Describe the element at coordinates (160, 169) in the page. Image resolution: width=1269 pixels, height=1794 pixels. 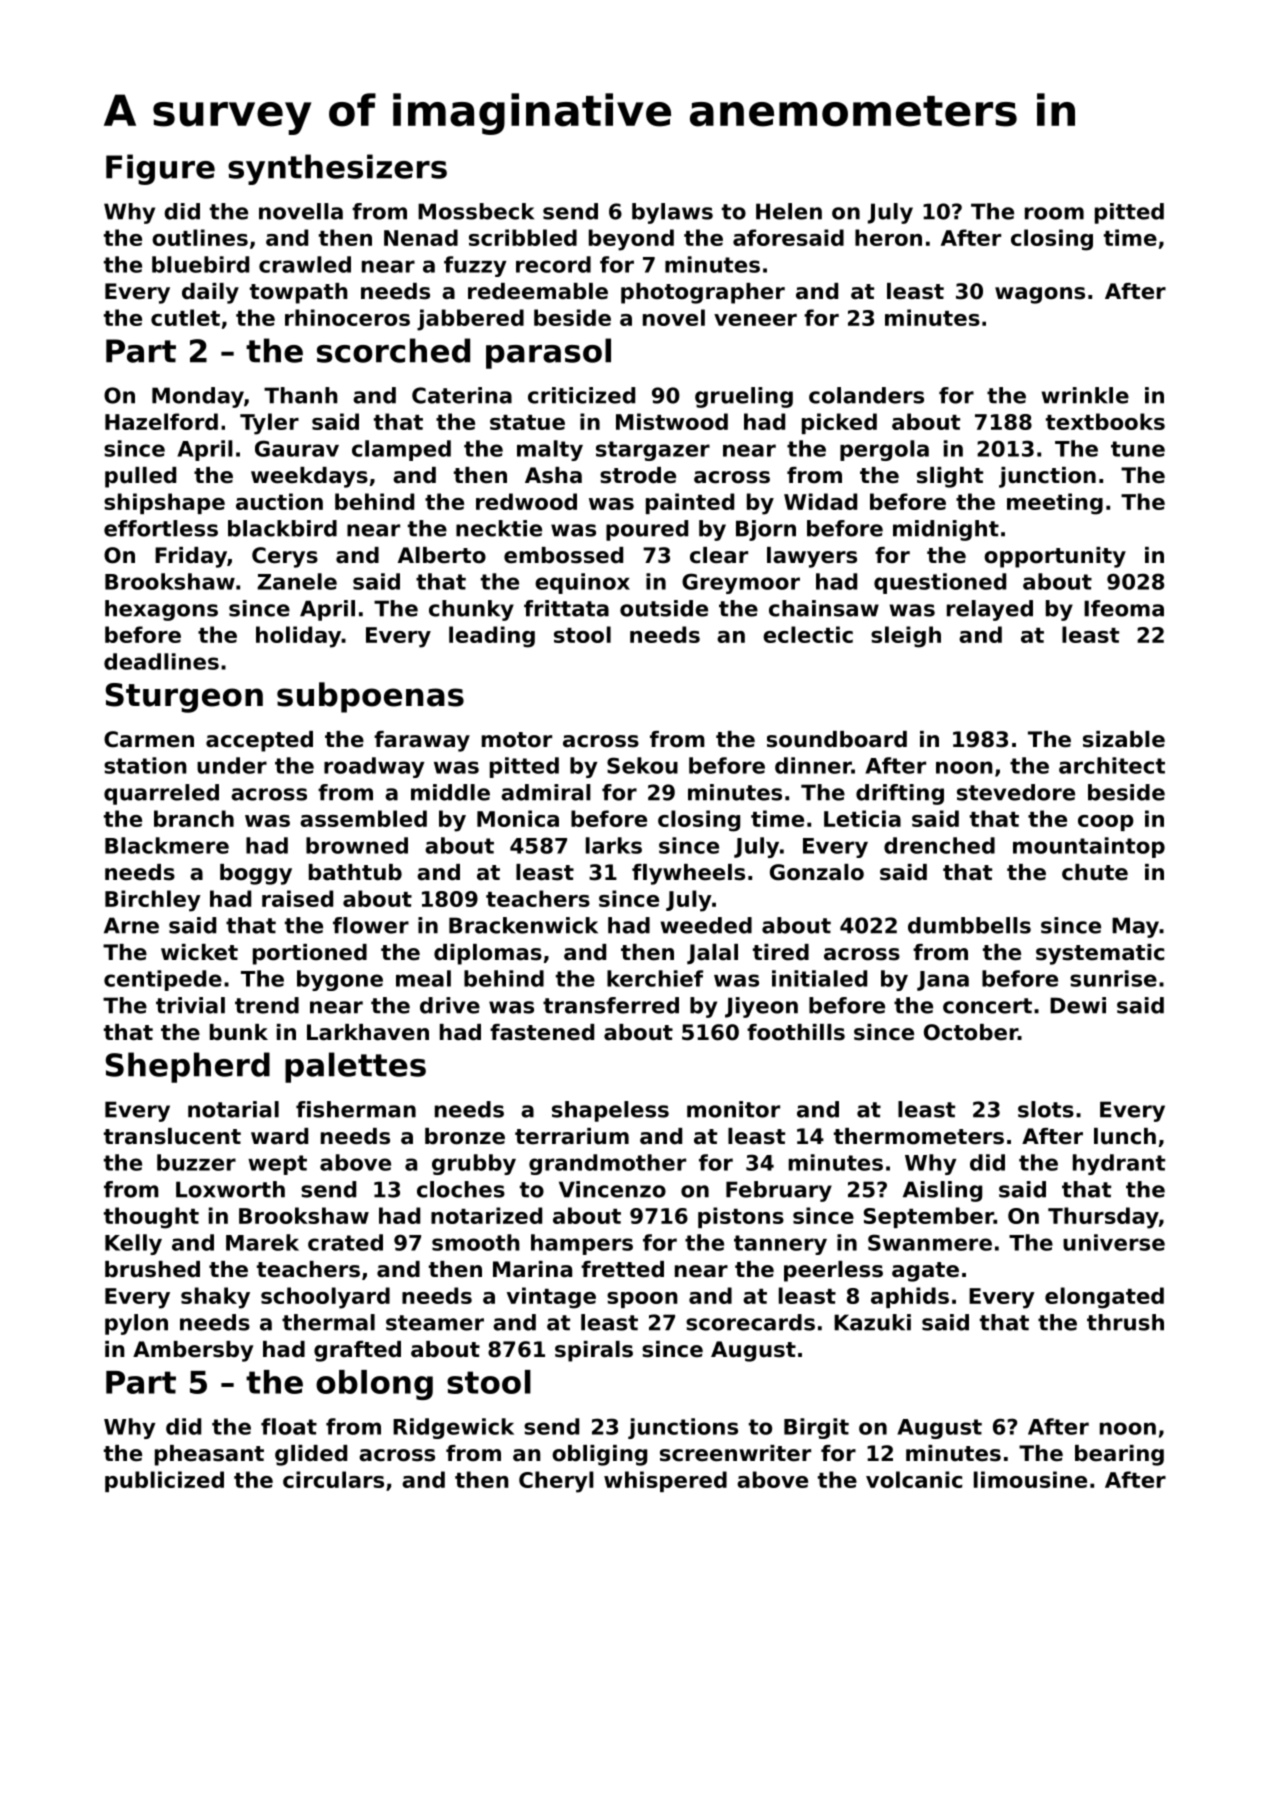
I see `Figure` at that location.
